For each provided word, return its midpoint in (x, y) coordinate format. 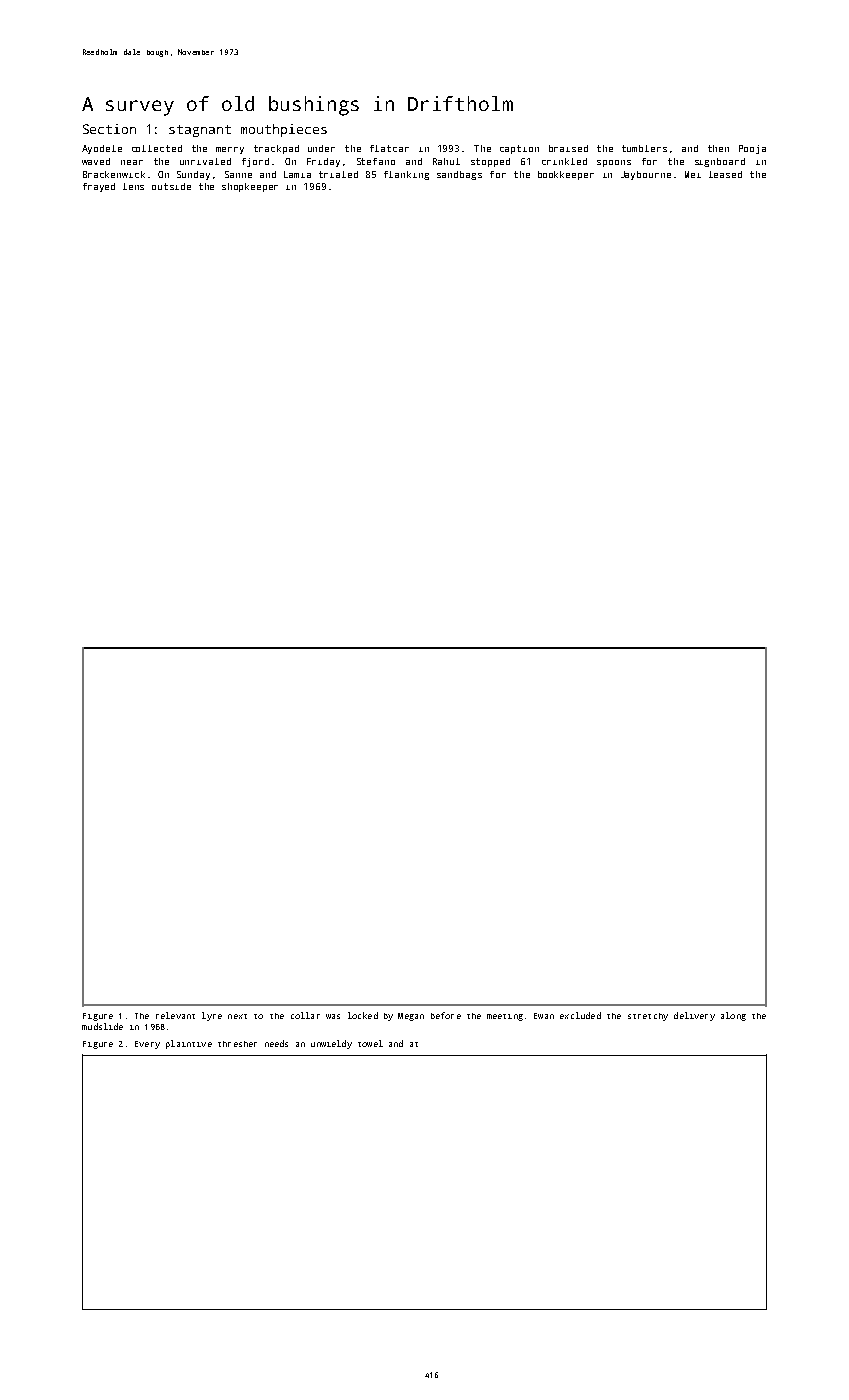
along (733, 1016)
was (333, 1016)
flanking (406, 175)
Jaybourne (646, 175)
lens (133, 186)
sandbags (459, 175)
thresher (237, 1044)
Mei (693, 174)
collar (305, 1015)
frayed (99, 187)
